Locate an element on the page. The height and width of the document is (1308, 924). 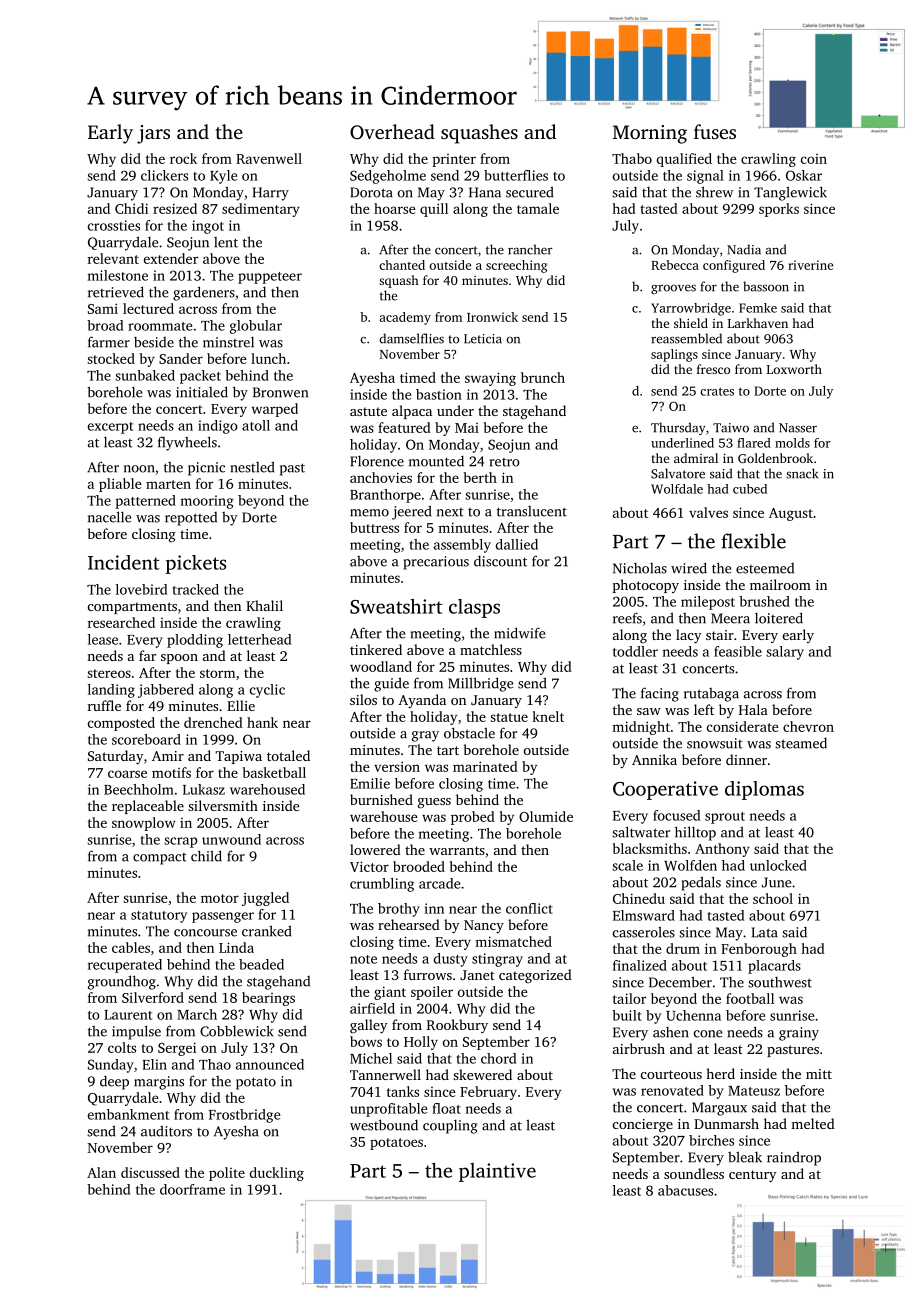
embankment is located at coordinates (128, 1114).
